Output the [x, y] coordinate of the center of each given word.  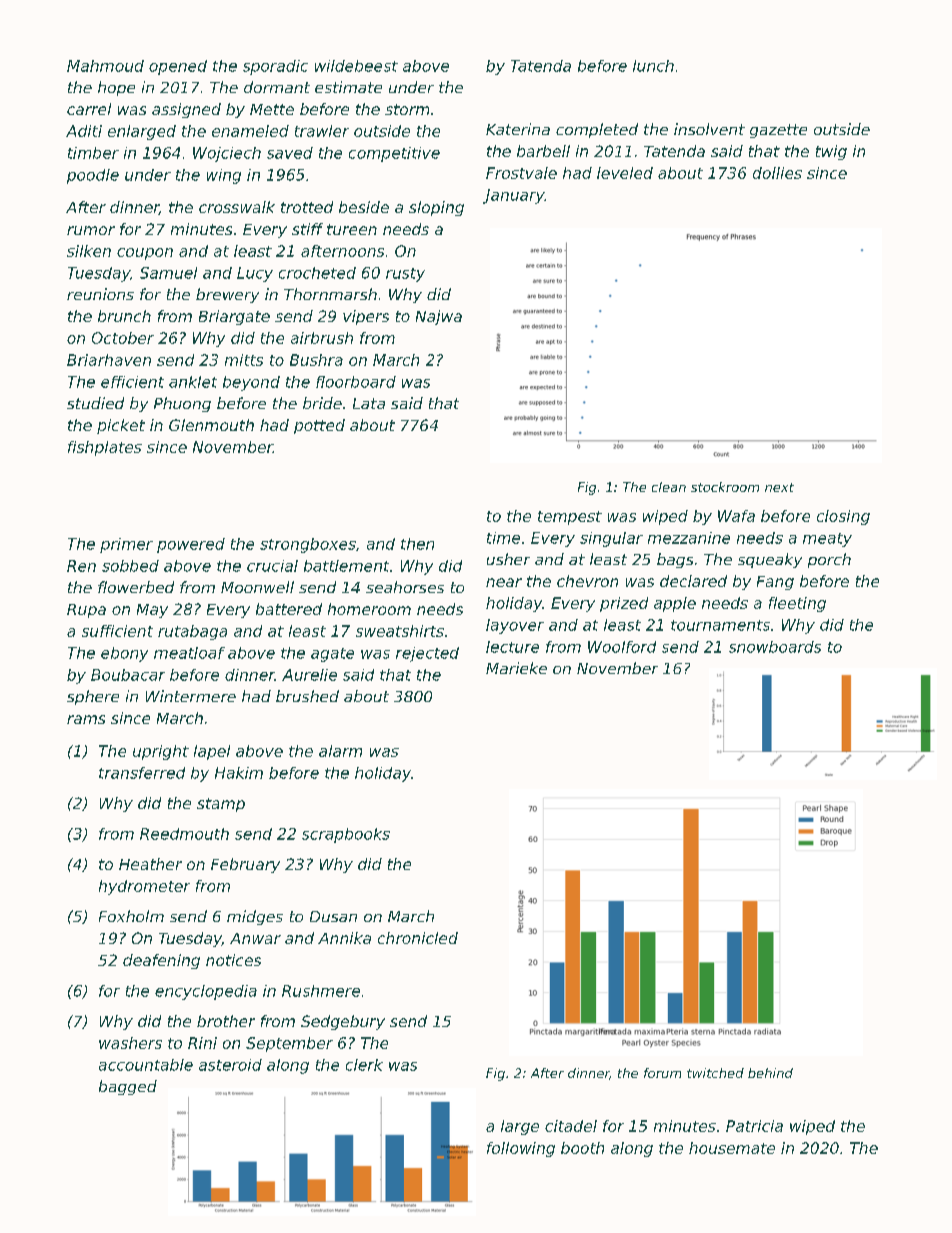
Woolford [622, 647]
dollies [777, 173]
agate [332, 655]
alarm [340, 751]
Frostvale [521, 173]
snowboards [775, 647]
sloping [436, 208]
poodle [93, 176]
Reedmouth [184, 834]
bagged [128, 1087]
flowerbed [136, 587]
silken [89, 251]
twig [831, 152]
